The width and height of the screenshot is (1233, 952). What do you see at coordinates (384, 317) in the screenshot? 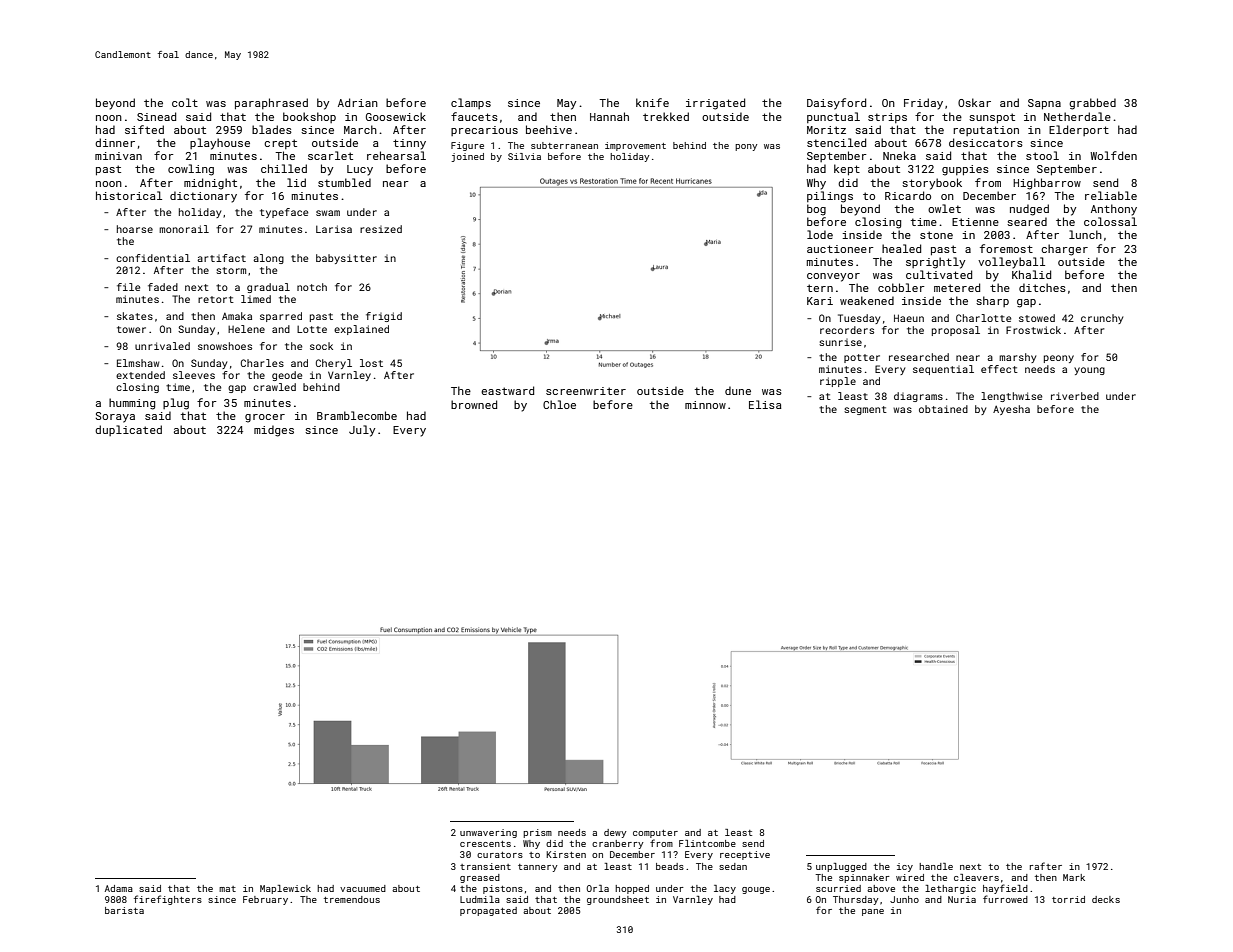
I see `frigid` at bounding box center [384, 317].
